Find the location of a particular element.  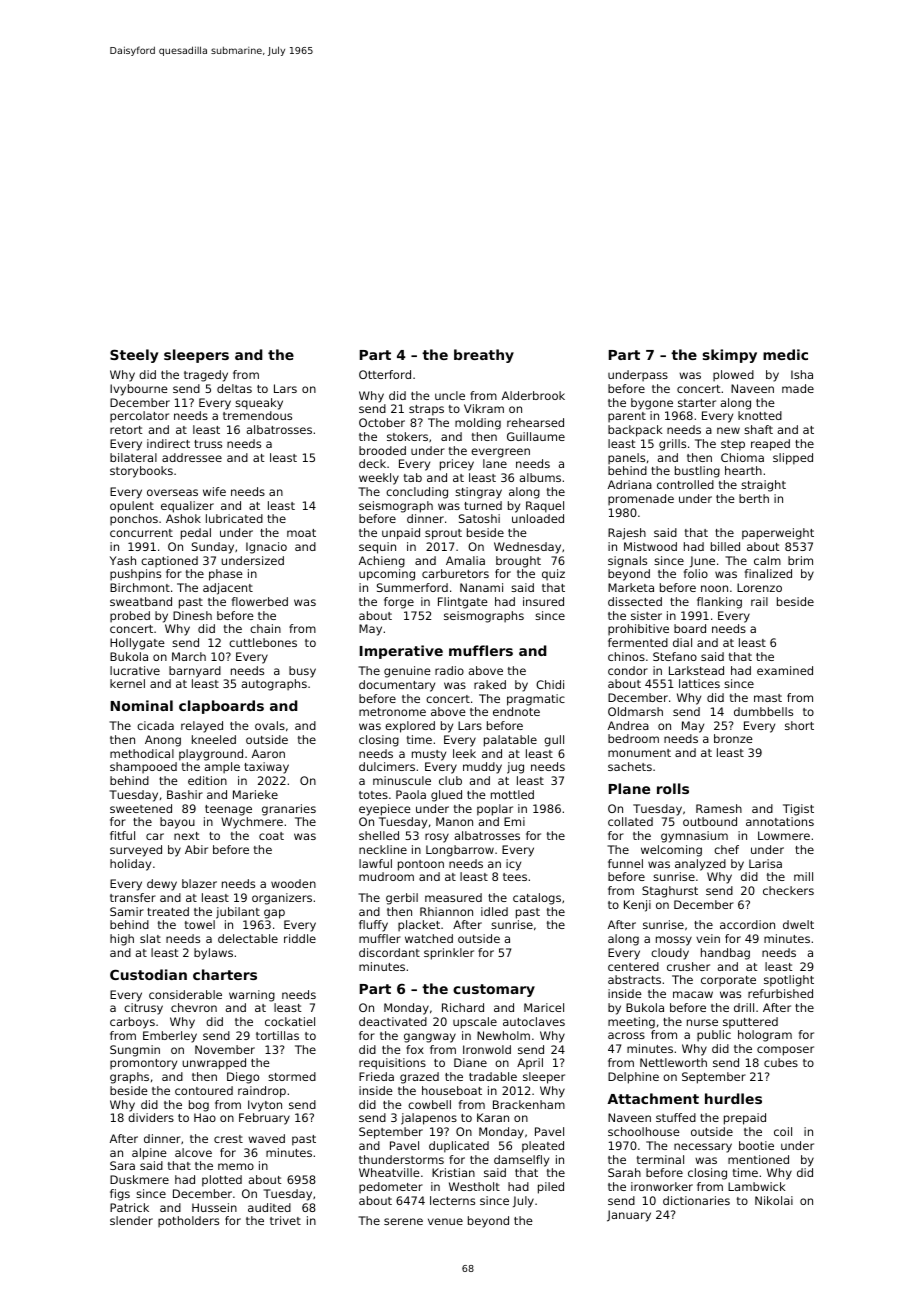

Steely is located at coordinates (134, 356).
